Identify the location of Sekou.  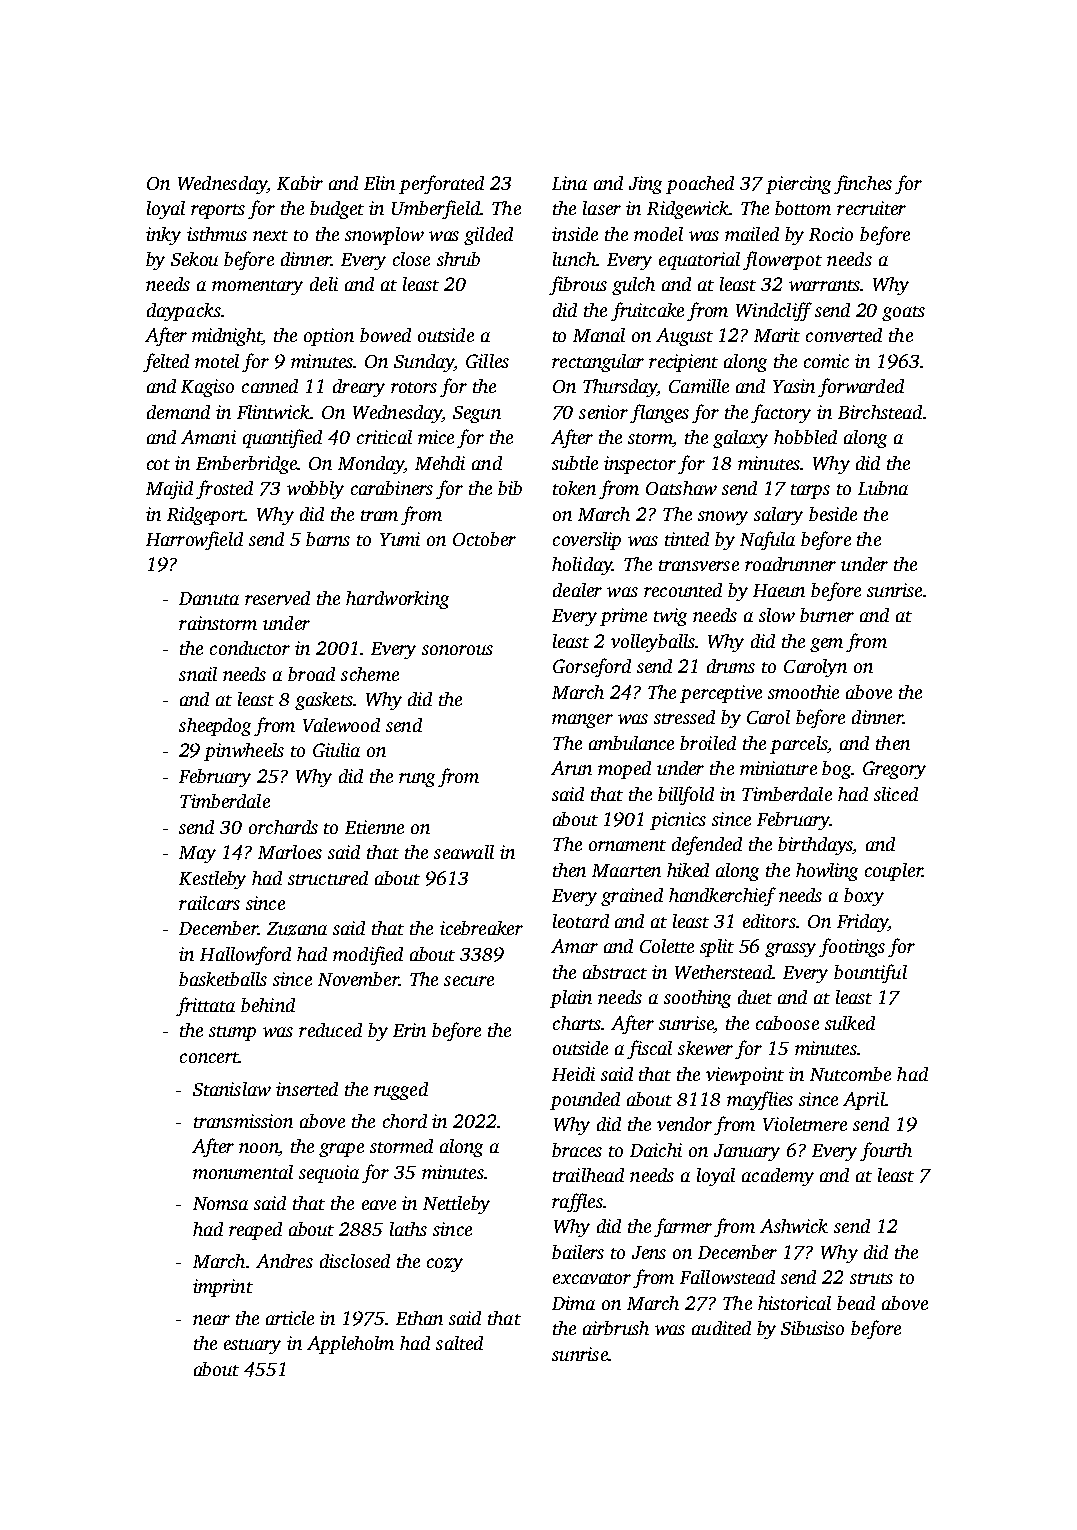
(194, 259).
